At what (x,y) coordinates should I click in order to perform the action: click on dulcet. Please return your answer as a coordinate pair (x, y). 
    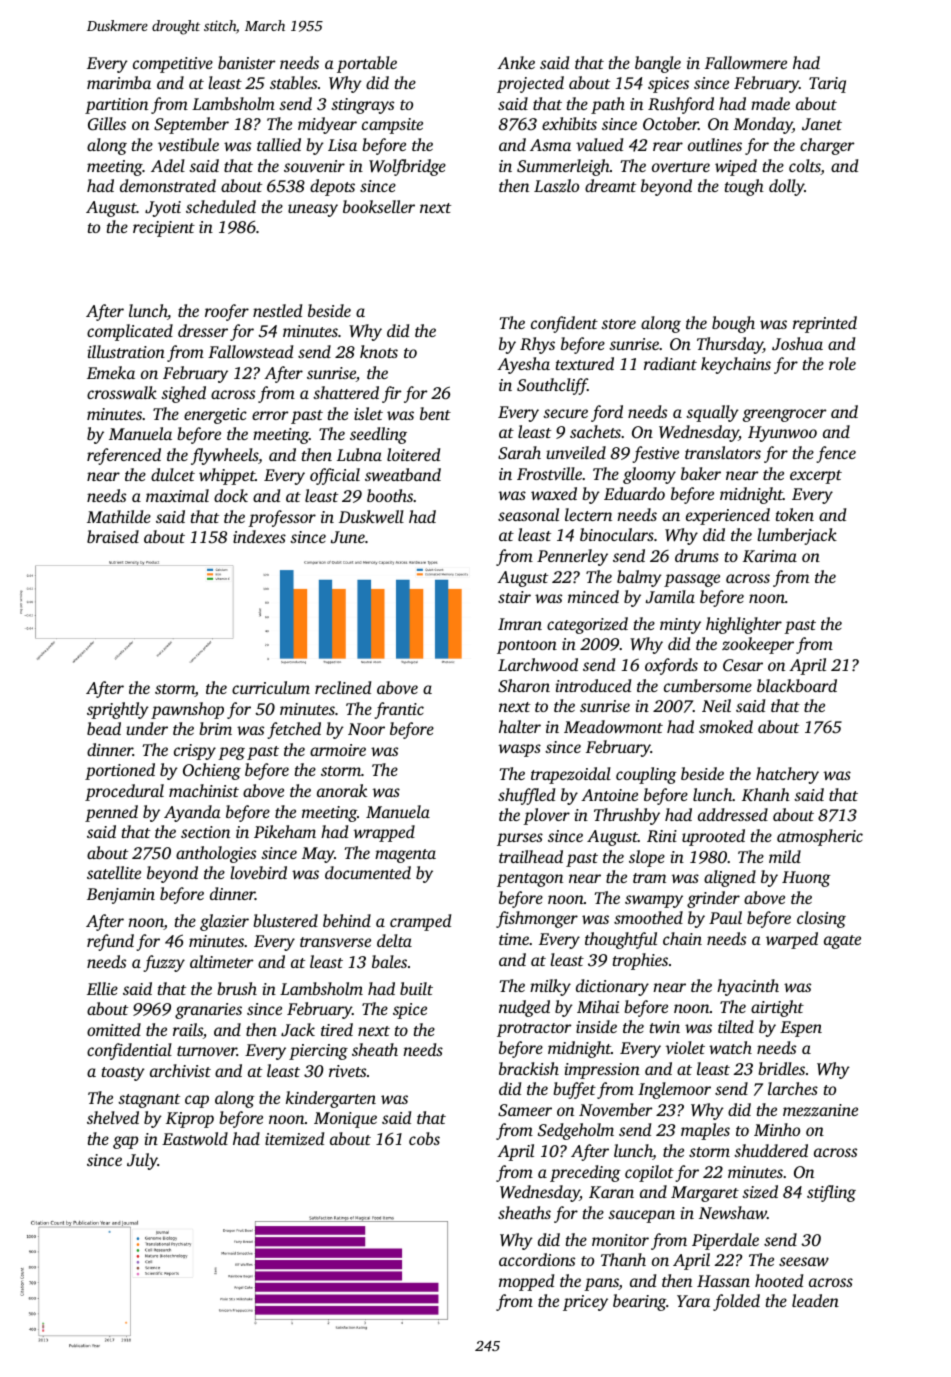
    Looking at the image, I should click on (173, 474).
